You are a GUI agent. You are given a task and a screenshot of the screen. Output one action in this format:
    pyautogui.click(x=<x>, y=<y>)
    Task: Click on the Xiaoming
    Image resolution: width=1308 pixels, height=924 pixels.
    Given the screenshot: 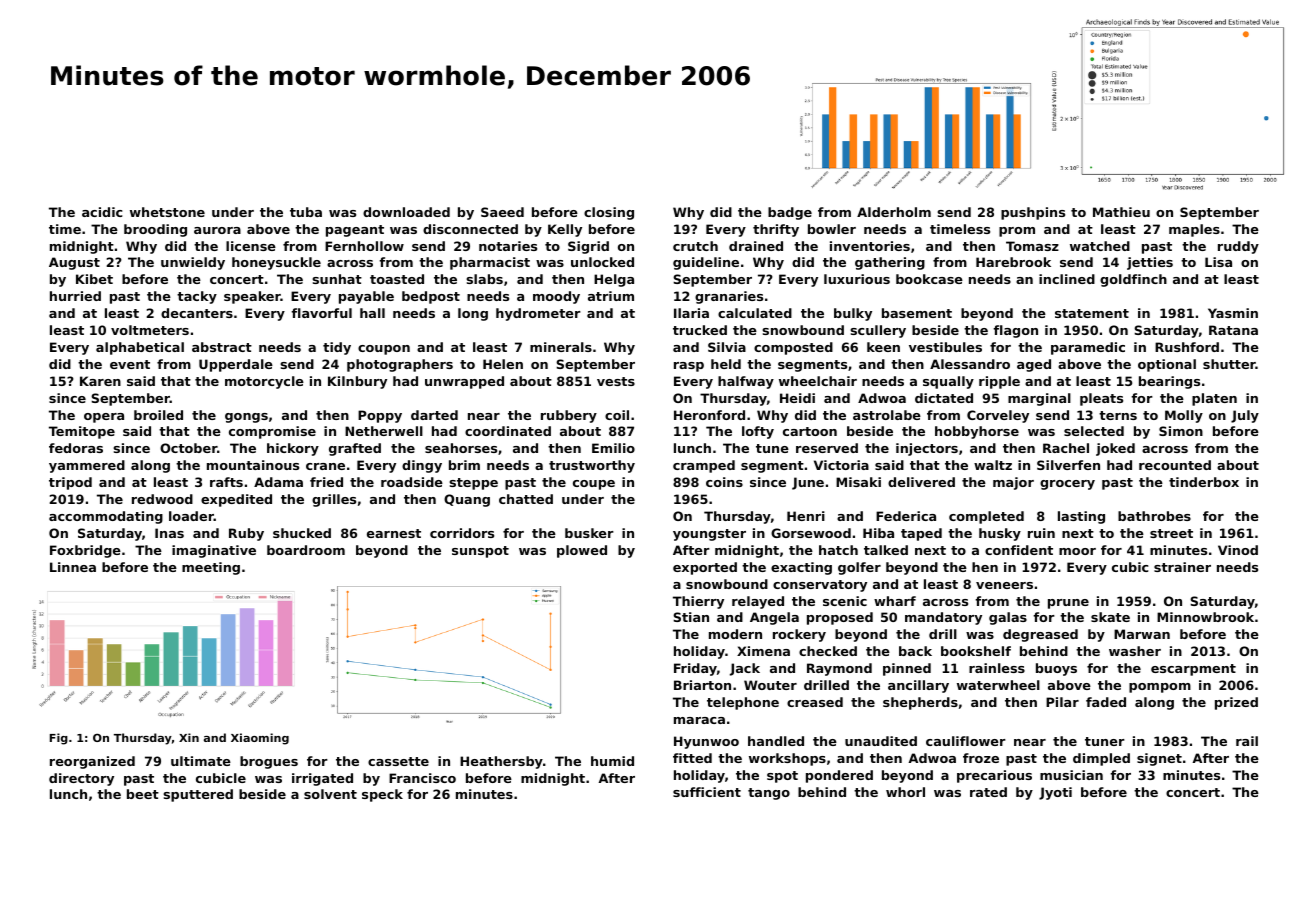 What is the action you would take?
    pyautogui.click(x=260, y=739)
